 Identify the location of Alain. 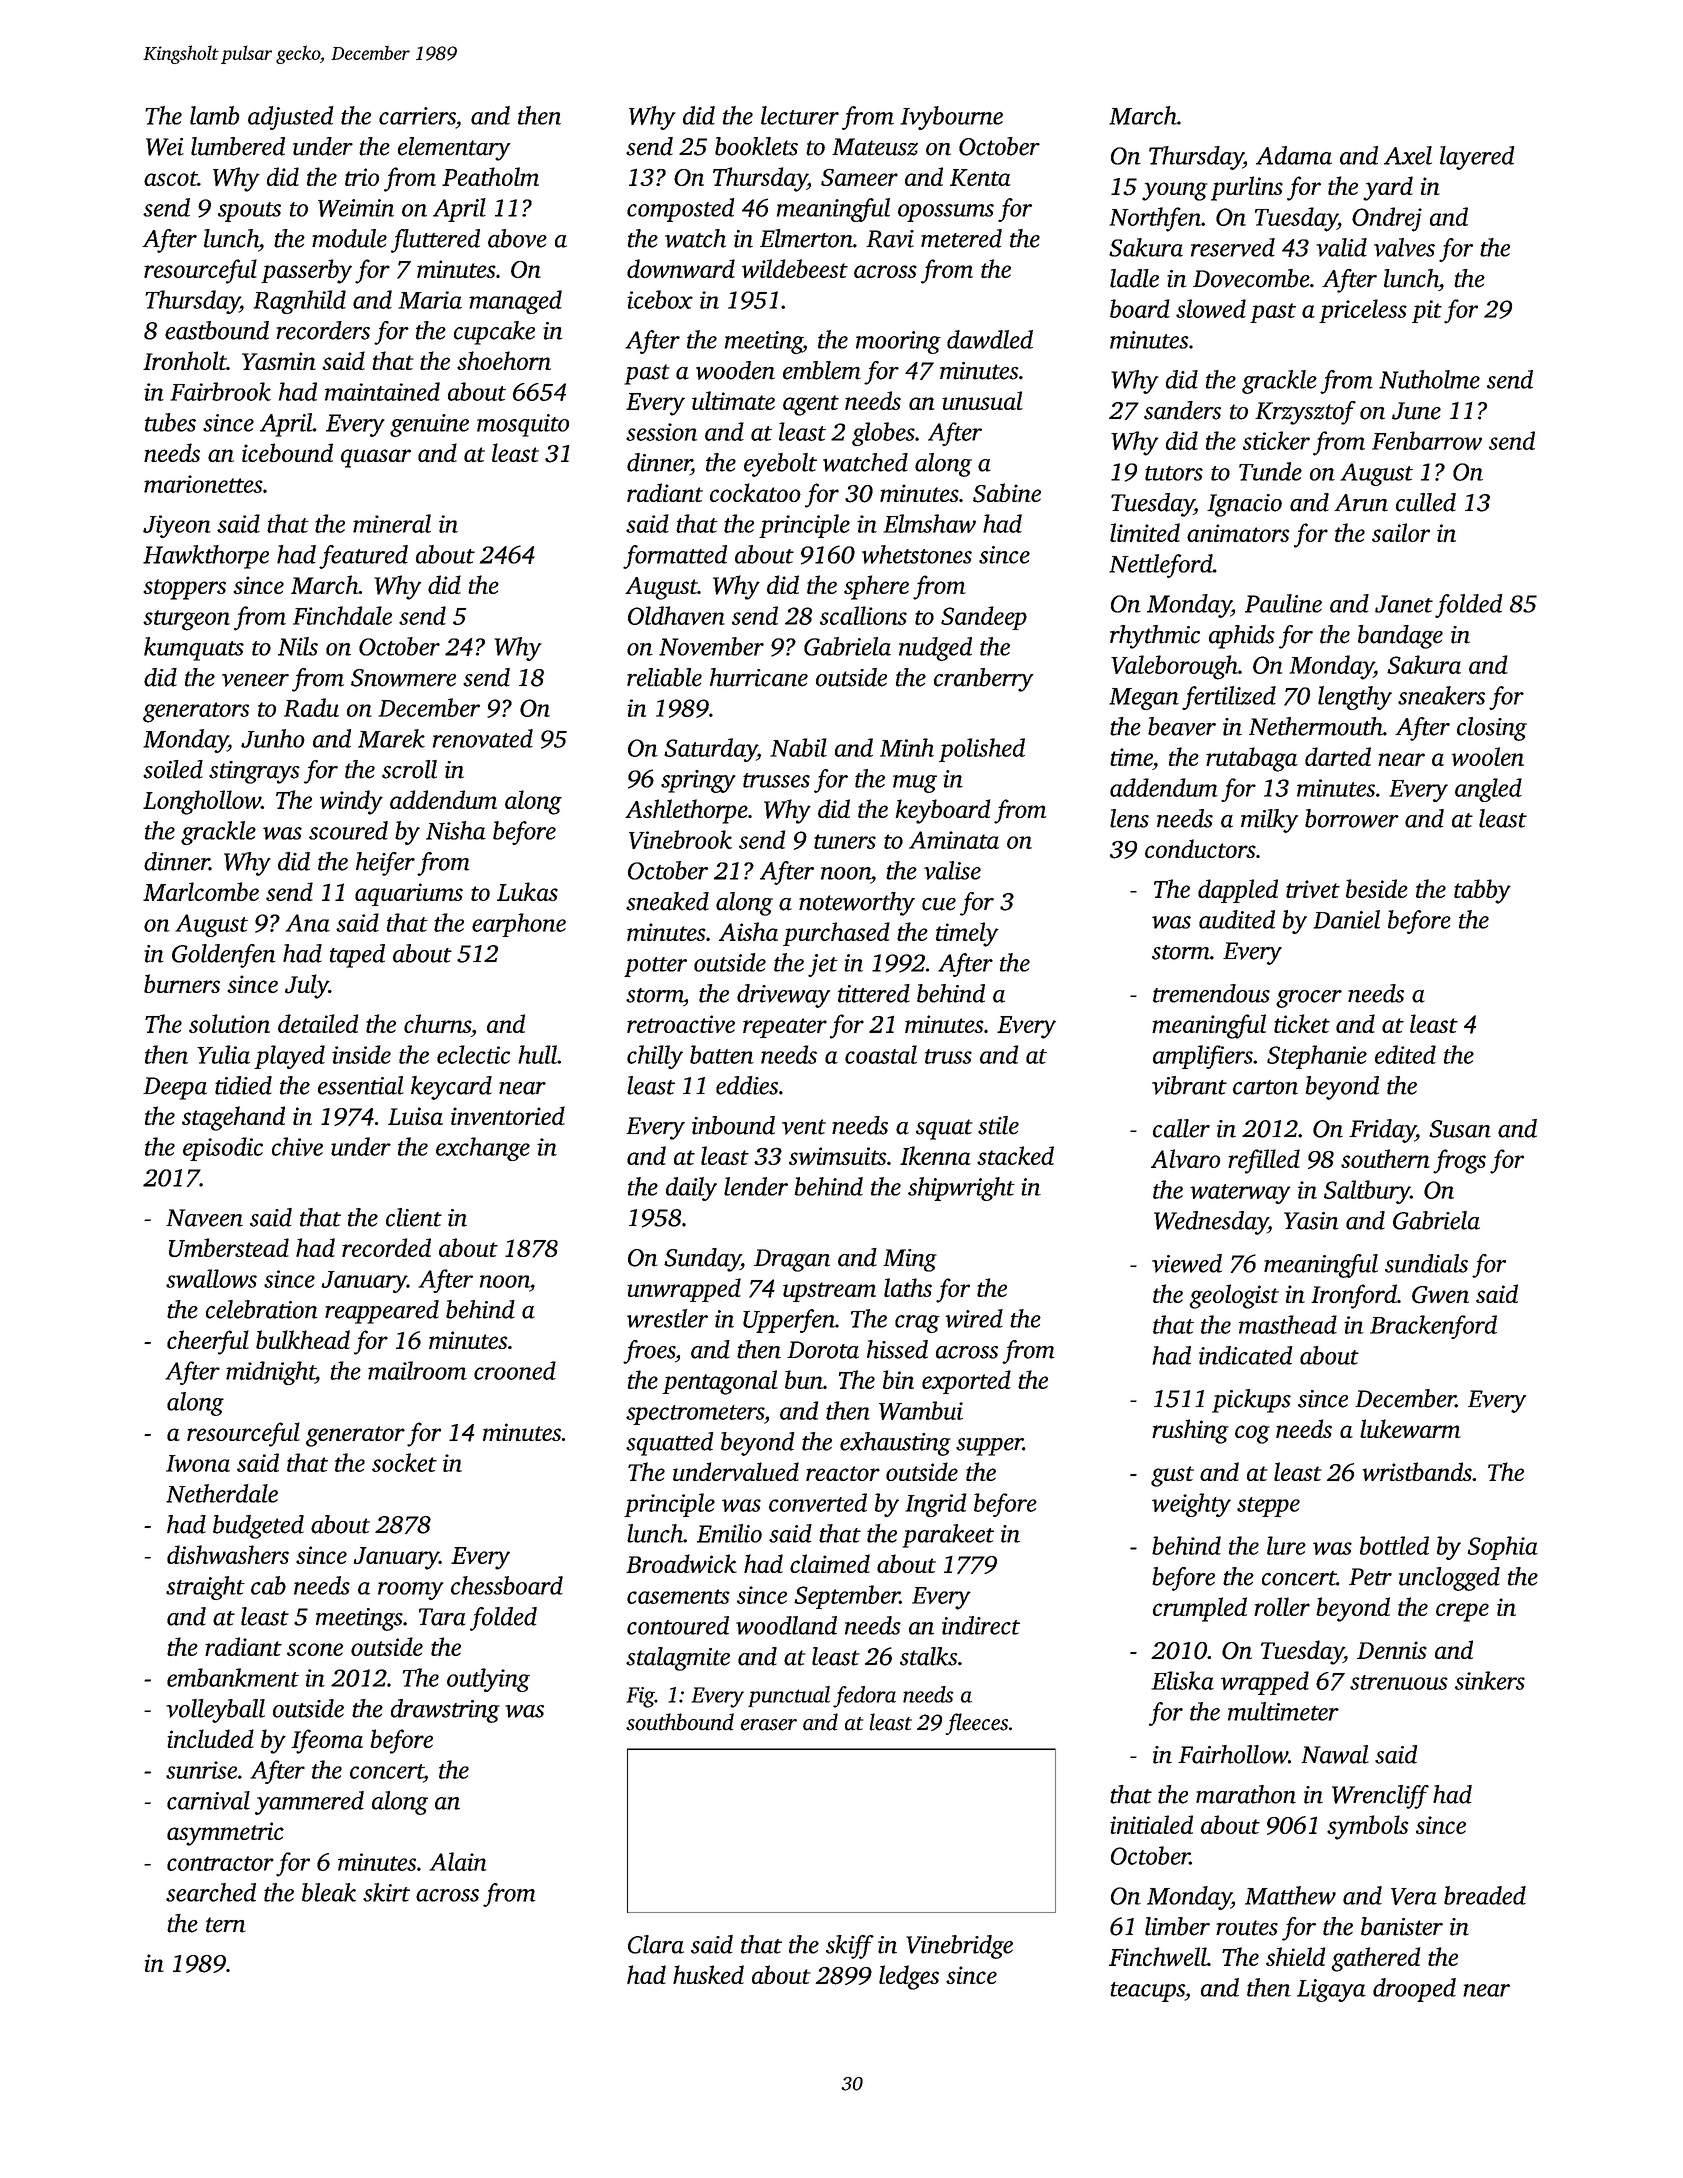
(457, 1861).
